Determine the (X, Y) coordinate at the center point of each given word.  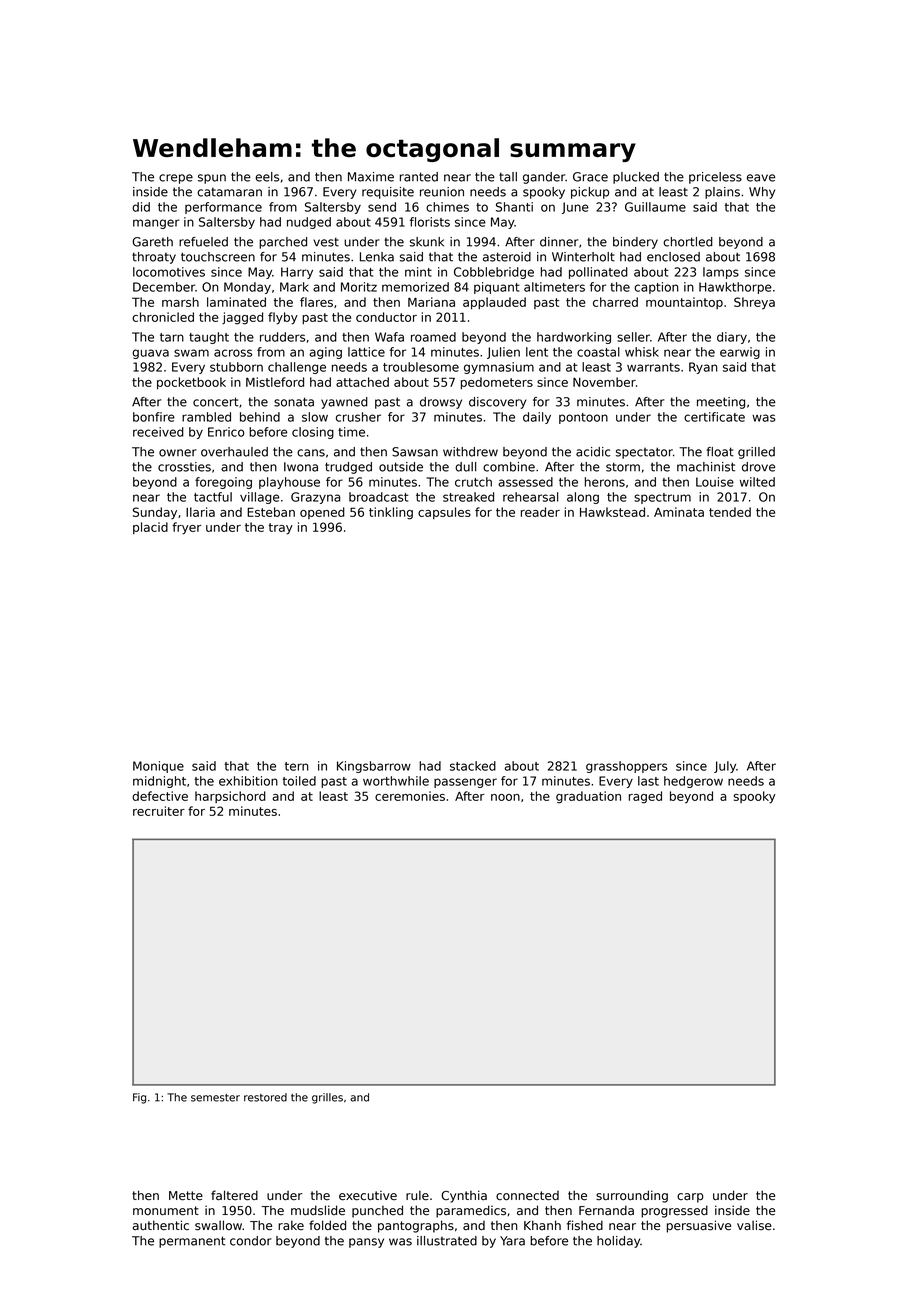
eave (761, 178)
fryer (186, 528)
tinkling (391, 513)
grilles (327, 1098)
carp (690, 1198)
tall (508, 177)
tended (730, 512)
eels (267, 177)
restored (265, 1097)
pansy (366, 1243)
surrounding (632, 1196)
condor (251, 1241)
